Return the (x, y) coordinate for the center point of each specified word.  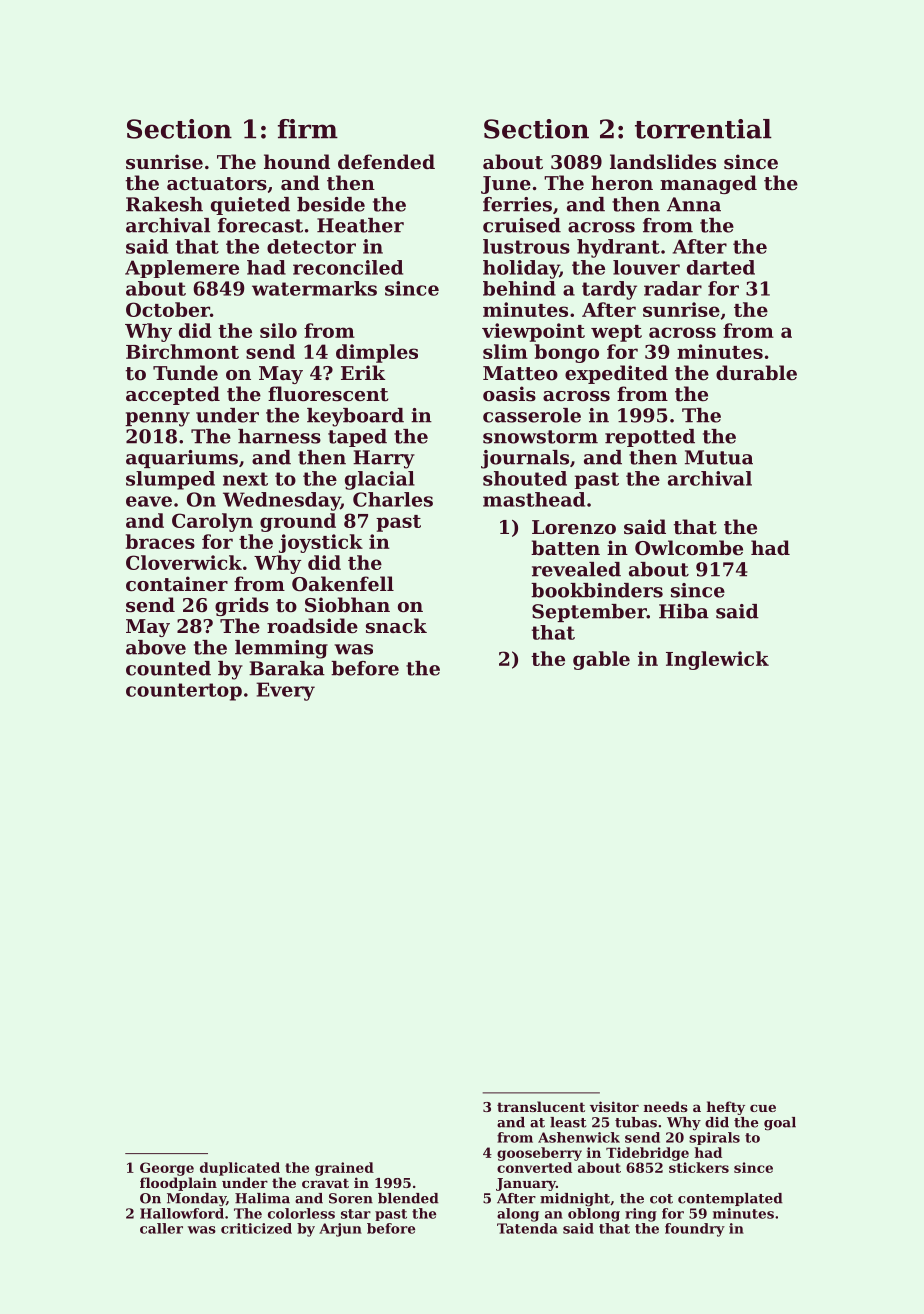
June (506, 185)
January (526, 1184)
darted (721, 267)
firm (308, 129)
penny (157, 419)
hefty (726, 1108)
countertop (184, 692)
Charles (393, 499)
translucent (541, 1106)
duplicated (240, 1169)
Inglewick (717, 660)
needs (666, 1106)
